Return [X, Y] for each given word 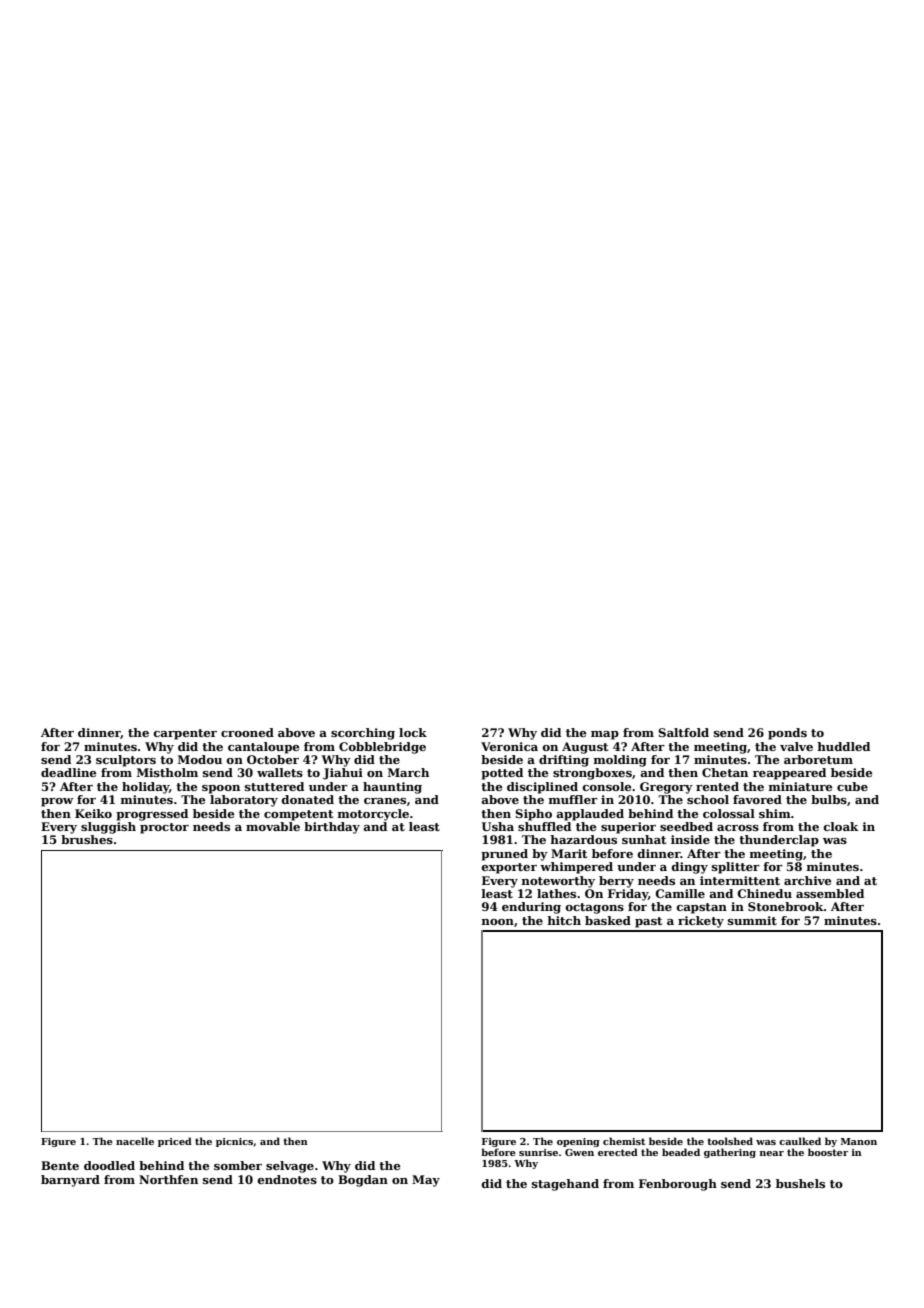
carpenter [185, 734]
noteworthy [558, 882]
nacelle [135, 1141]
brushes [87, 839]
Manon [859, 1141]
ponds [787, 734]
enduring [531, 908]
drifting [564, 761]
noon [497, 922]
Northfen [168, 1179]
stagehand [565, 1185]
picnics [234, 1142]
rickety [701, 922]
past [648, 922]
